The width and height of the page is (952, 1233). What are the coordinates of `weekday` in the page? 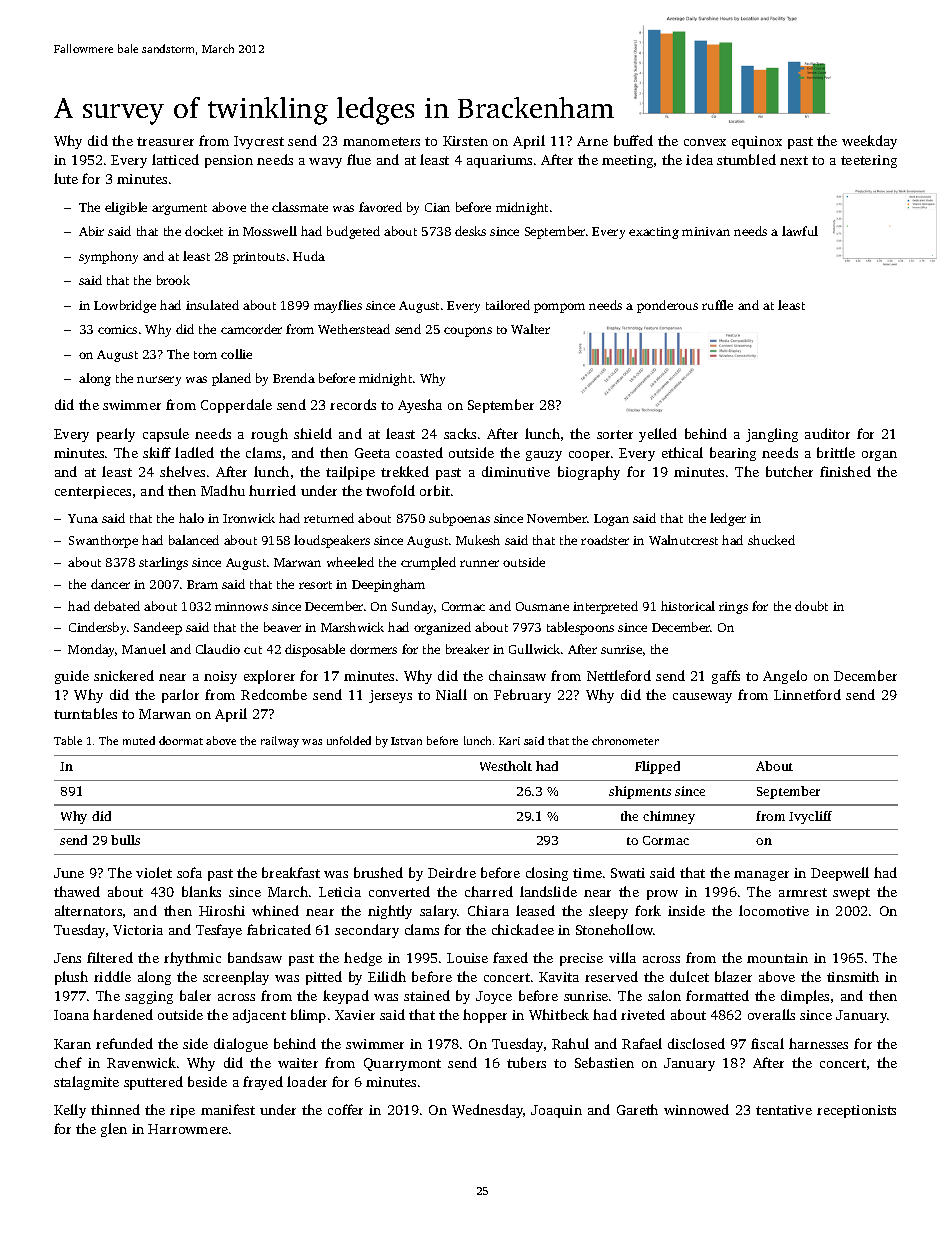 It's located at (869, 142).
